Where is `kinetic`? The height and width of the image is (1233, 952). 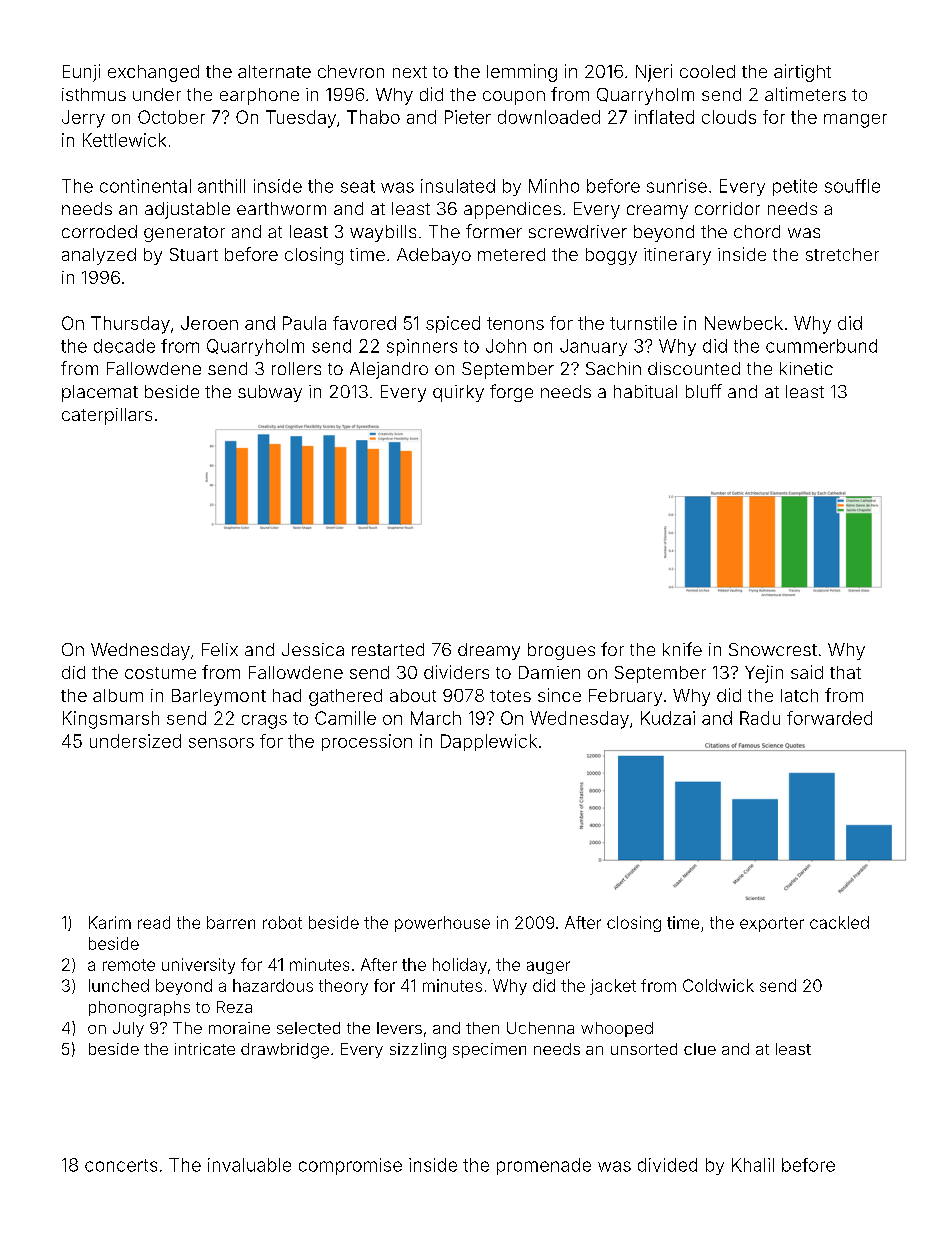
kinetic is located at coordinates (806, 368).
